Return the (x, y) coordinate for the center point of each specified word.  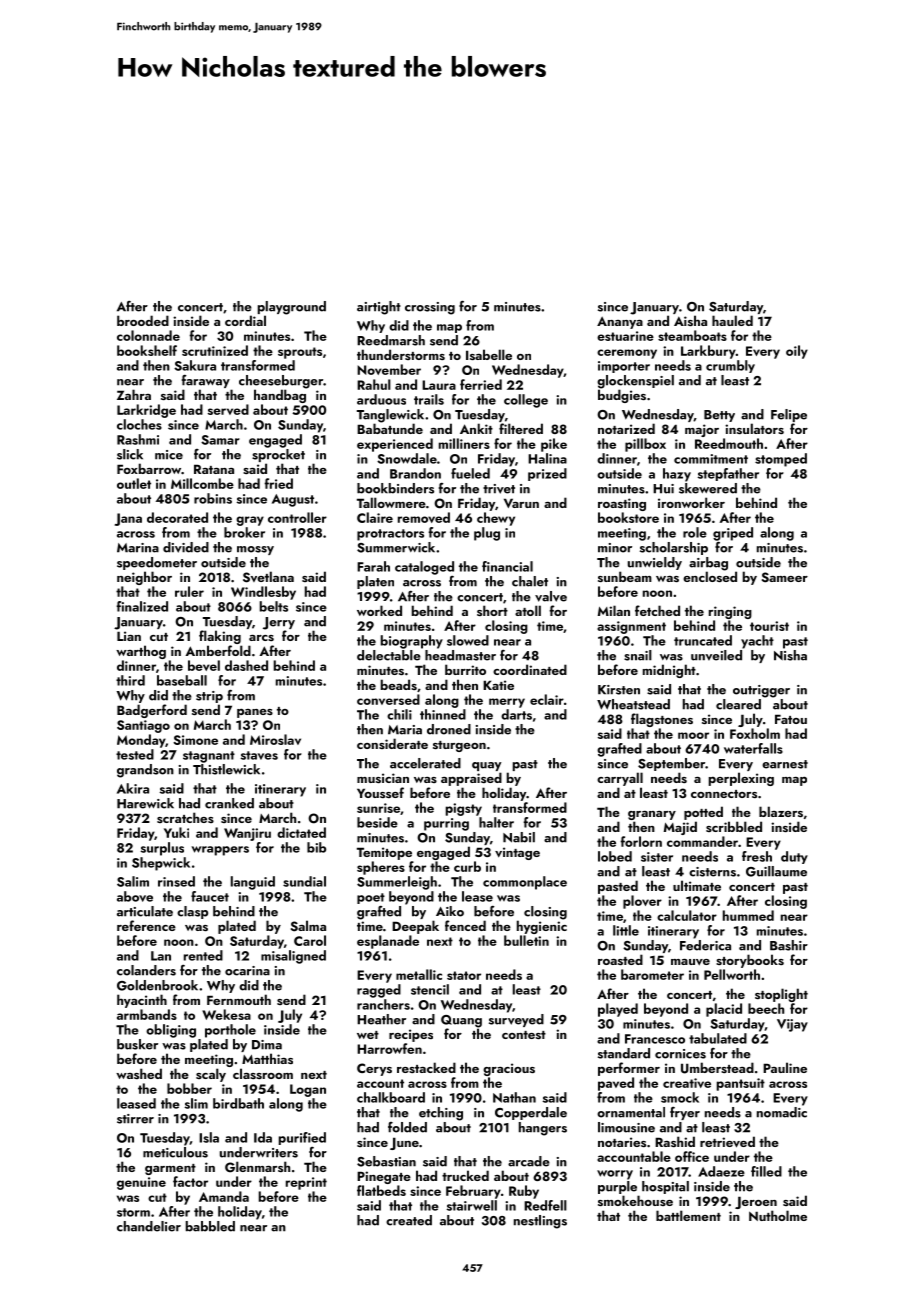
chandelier (149, 1226)
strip (209, 697)
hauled (732, 320)
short (492, 610)
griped (733, 534)
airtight (379, 308)
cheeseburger (281, 382)
